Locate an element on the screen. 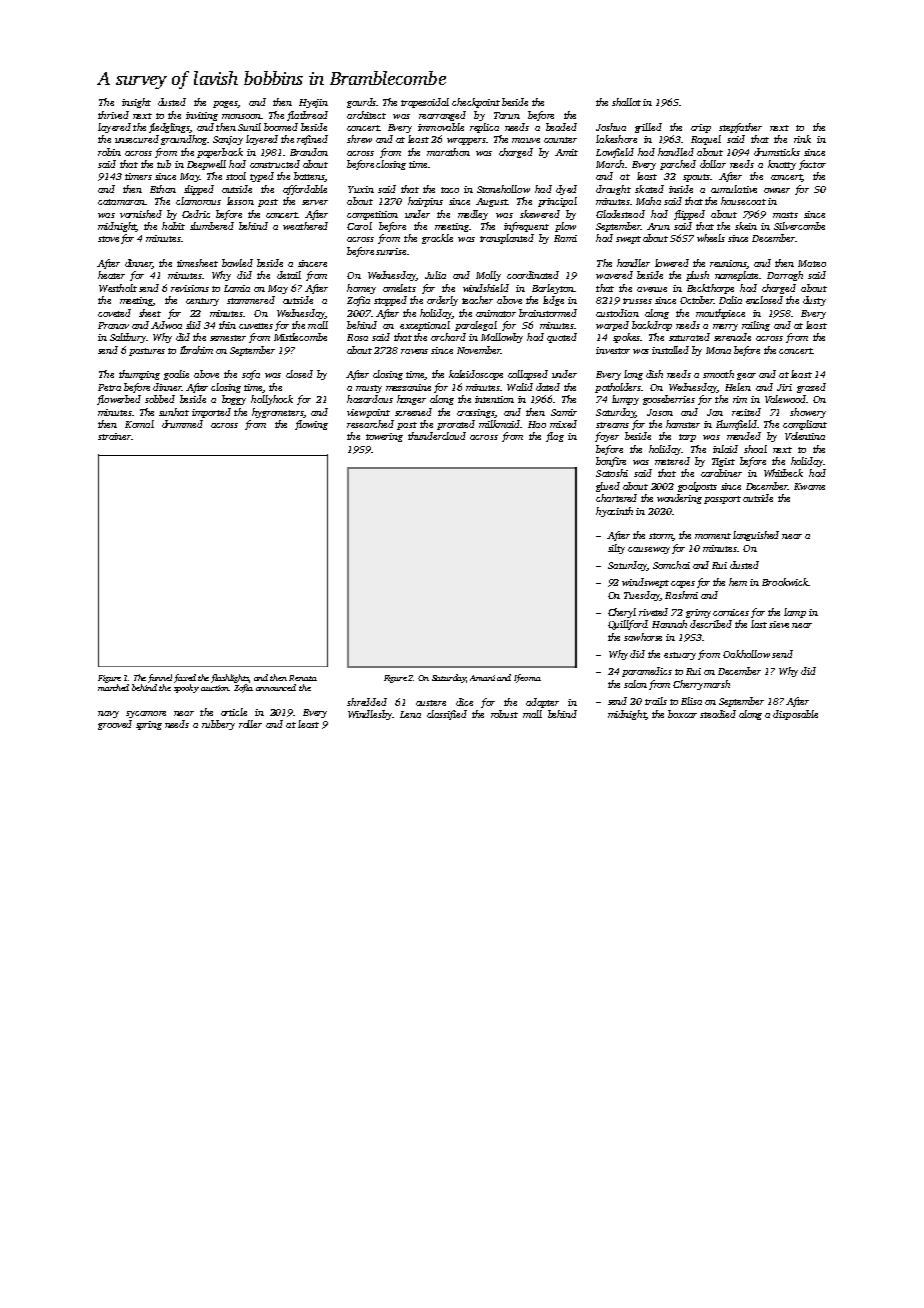 This screenshot has height=1308, width=924. insight is located at coordinates (136, 103).
